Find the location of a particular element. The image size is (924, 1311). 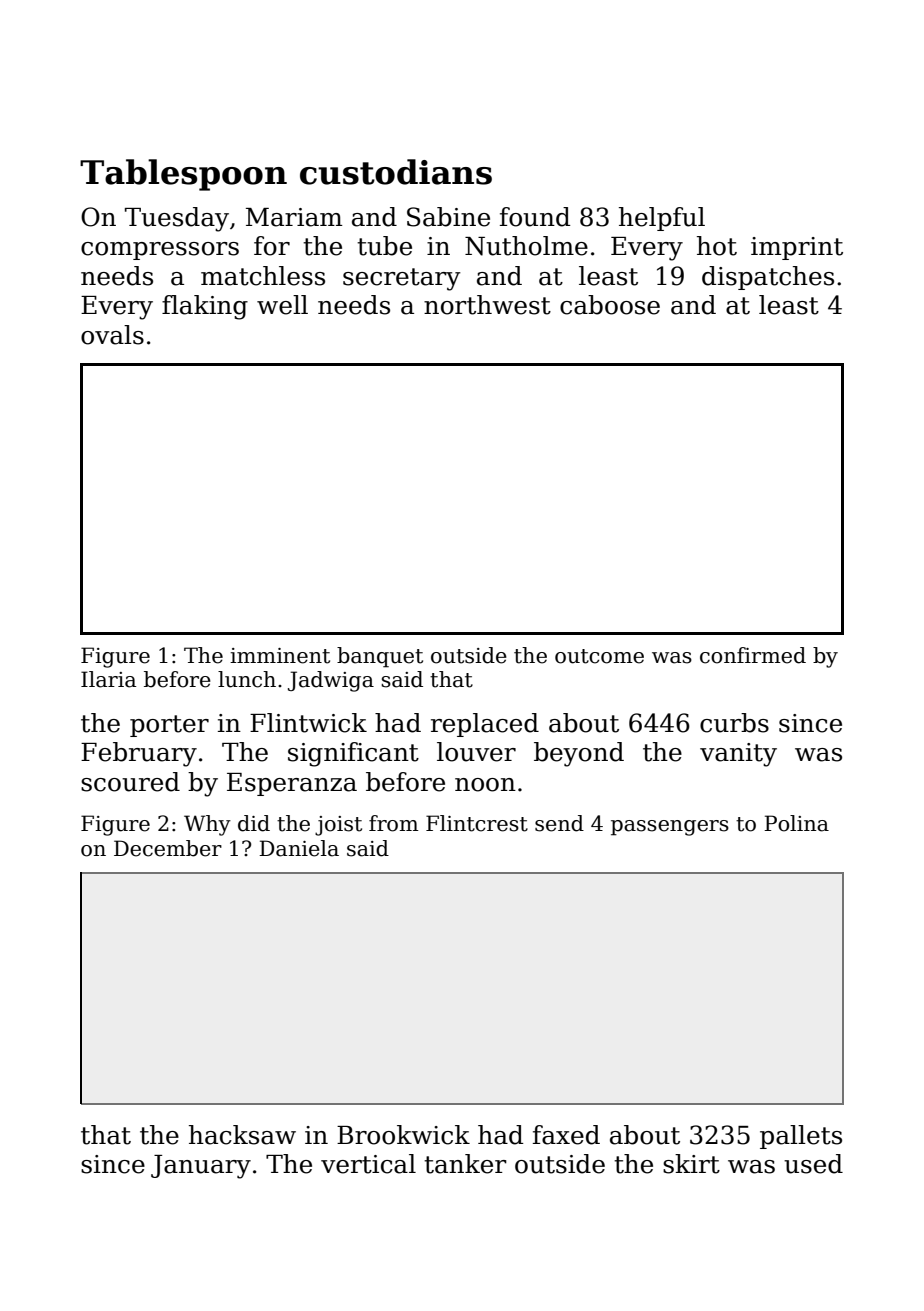

helpful is located at coordinates (662, 219).
